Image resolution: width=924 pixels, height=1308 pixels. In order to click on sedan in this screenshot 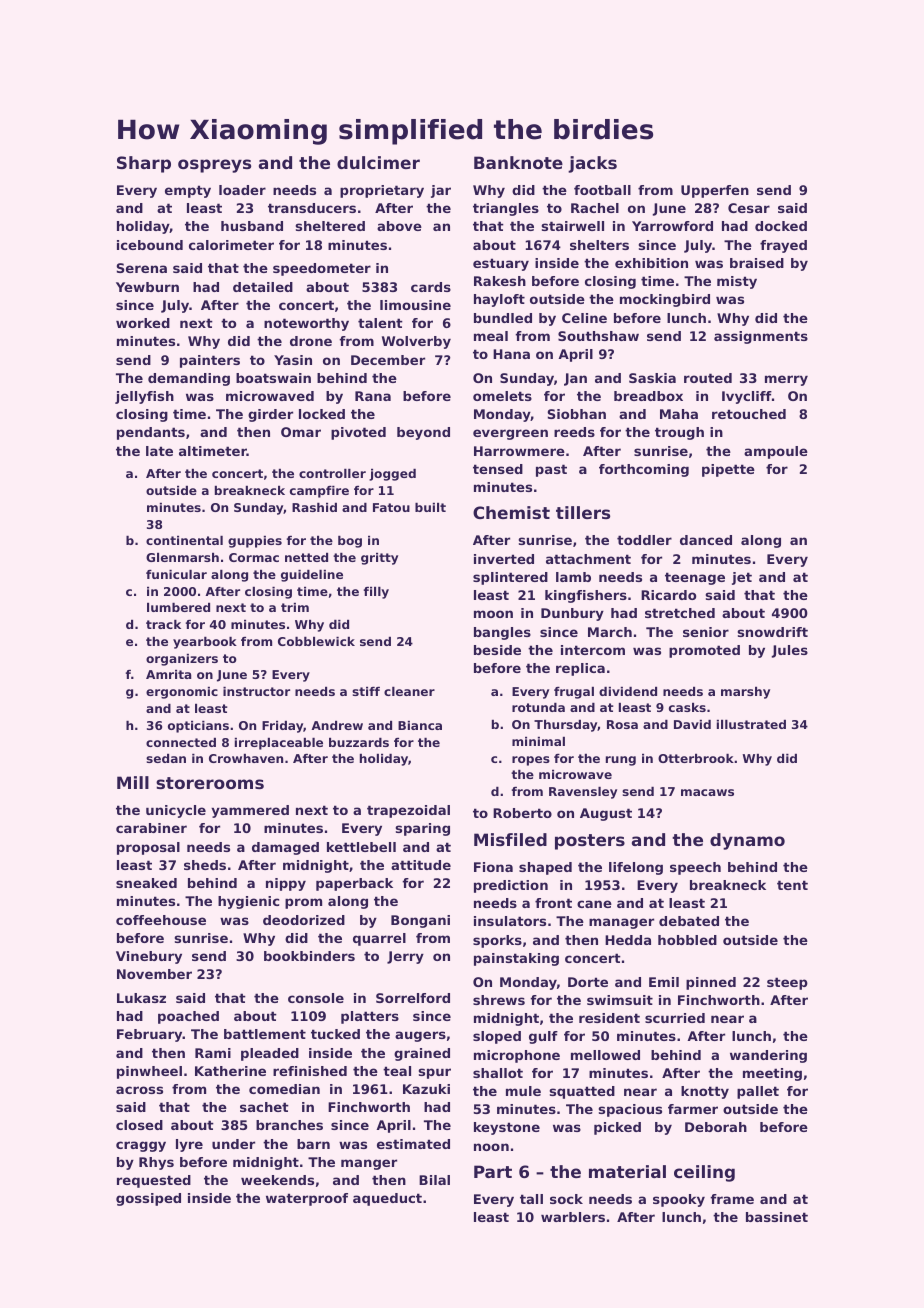, I will do `click(166, 758)`.
